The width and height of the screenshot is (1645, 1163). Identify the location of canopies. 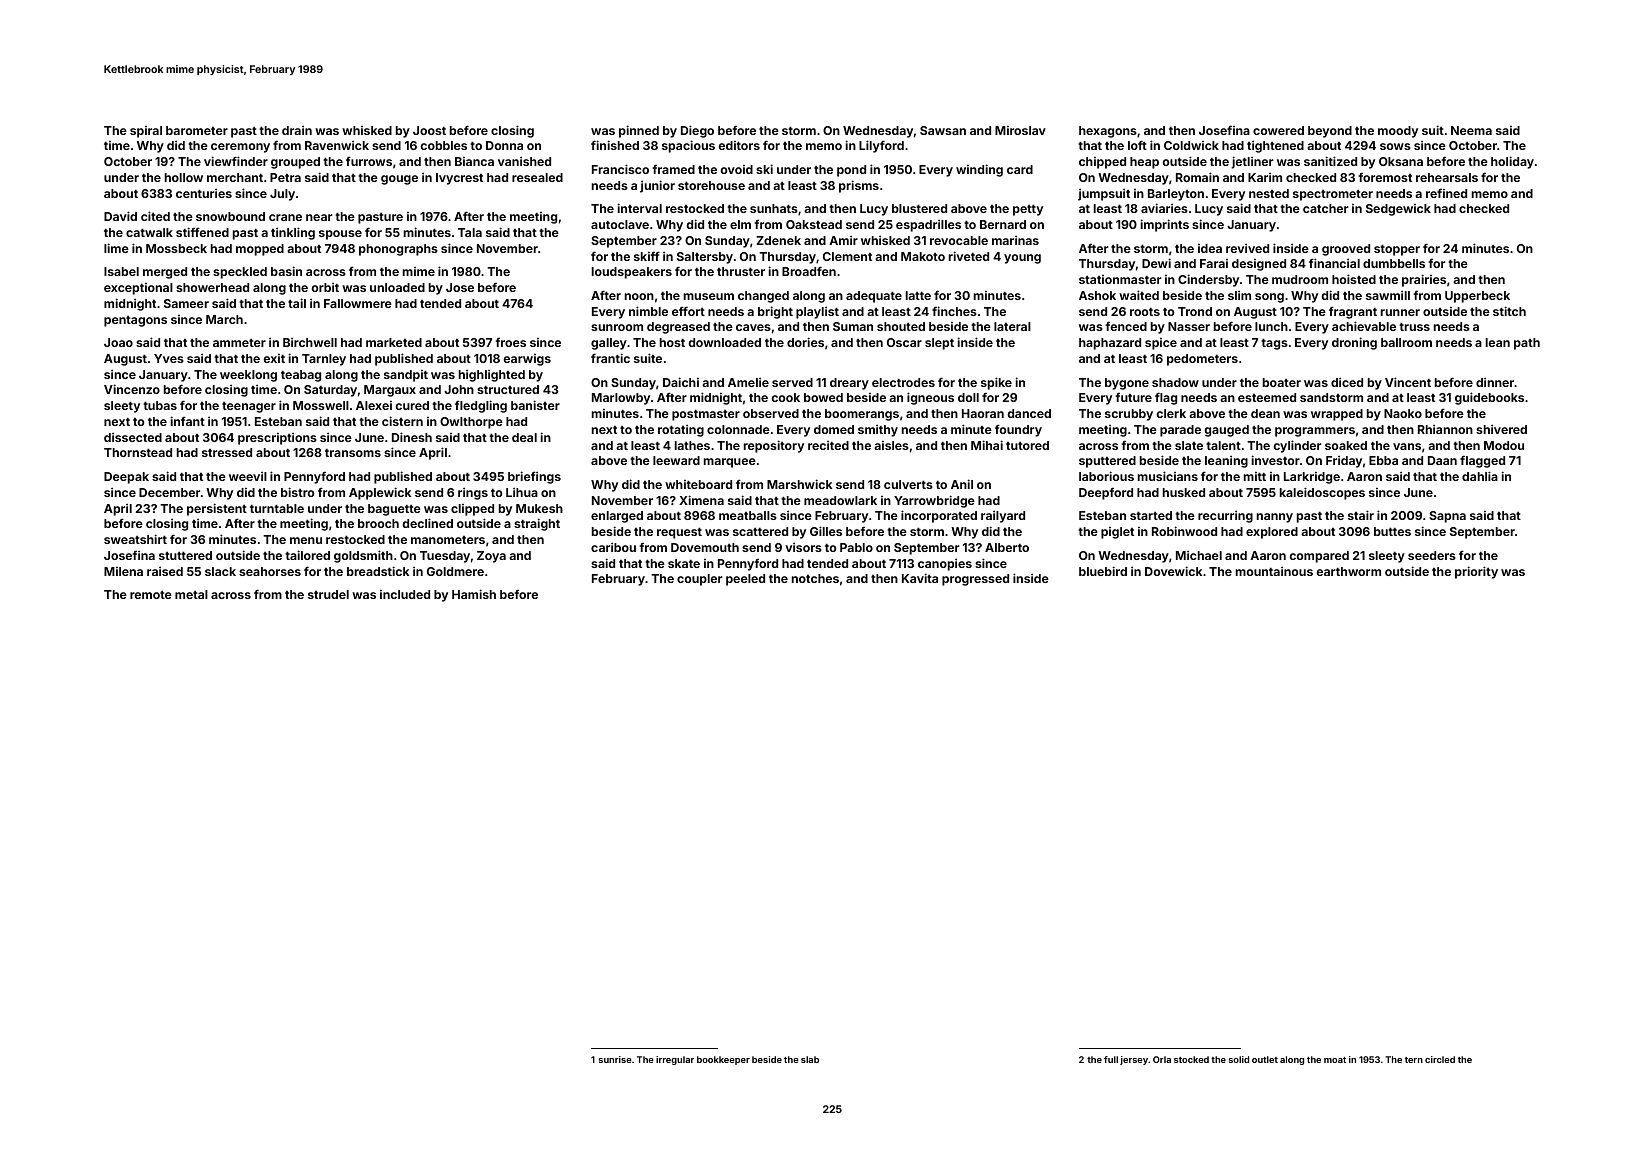
(945, 564).
